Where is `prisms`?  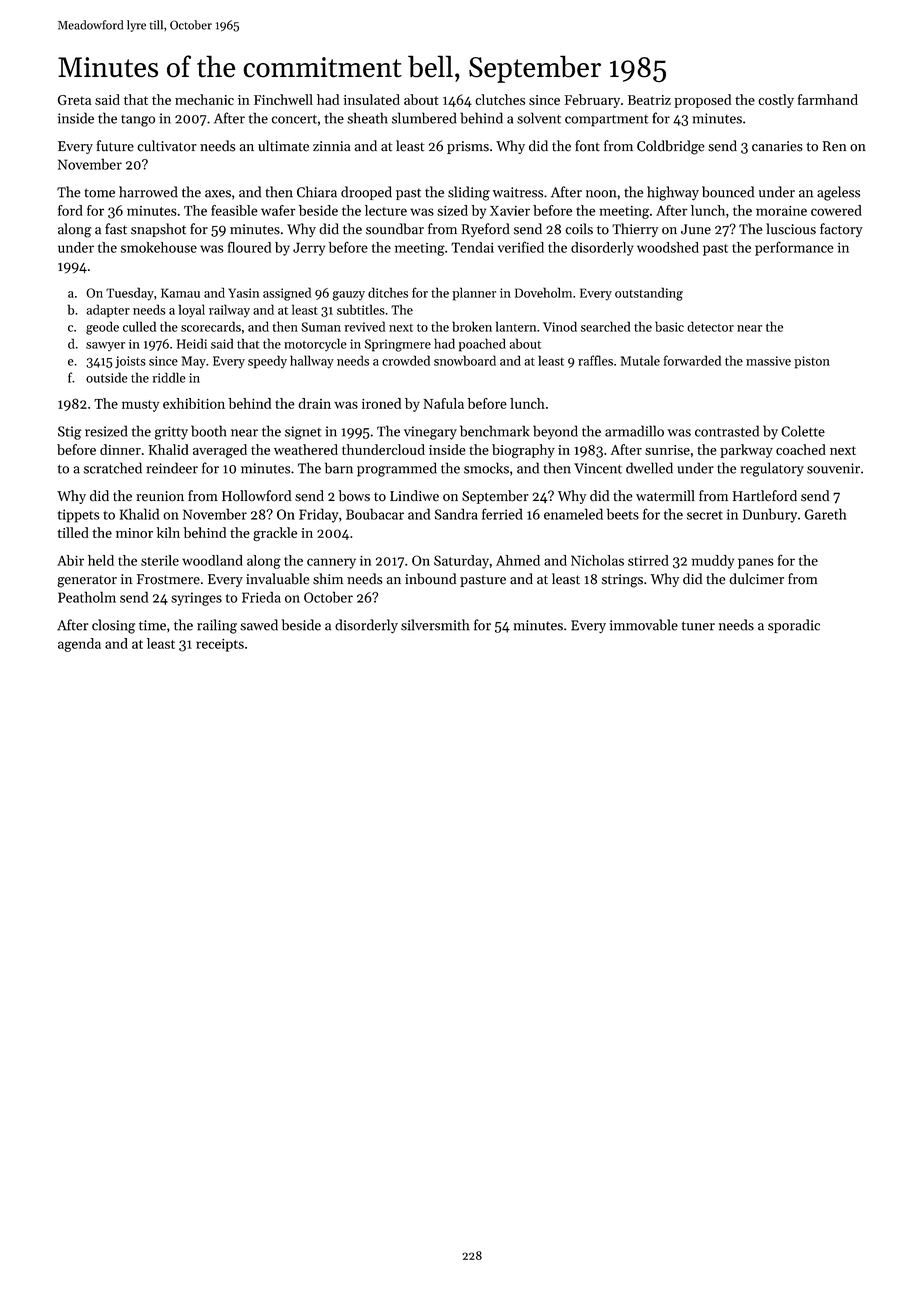 prisms is located at coordinates (468, 147).
